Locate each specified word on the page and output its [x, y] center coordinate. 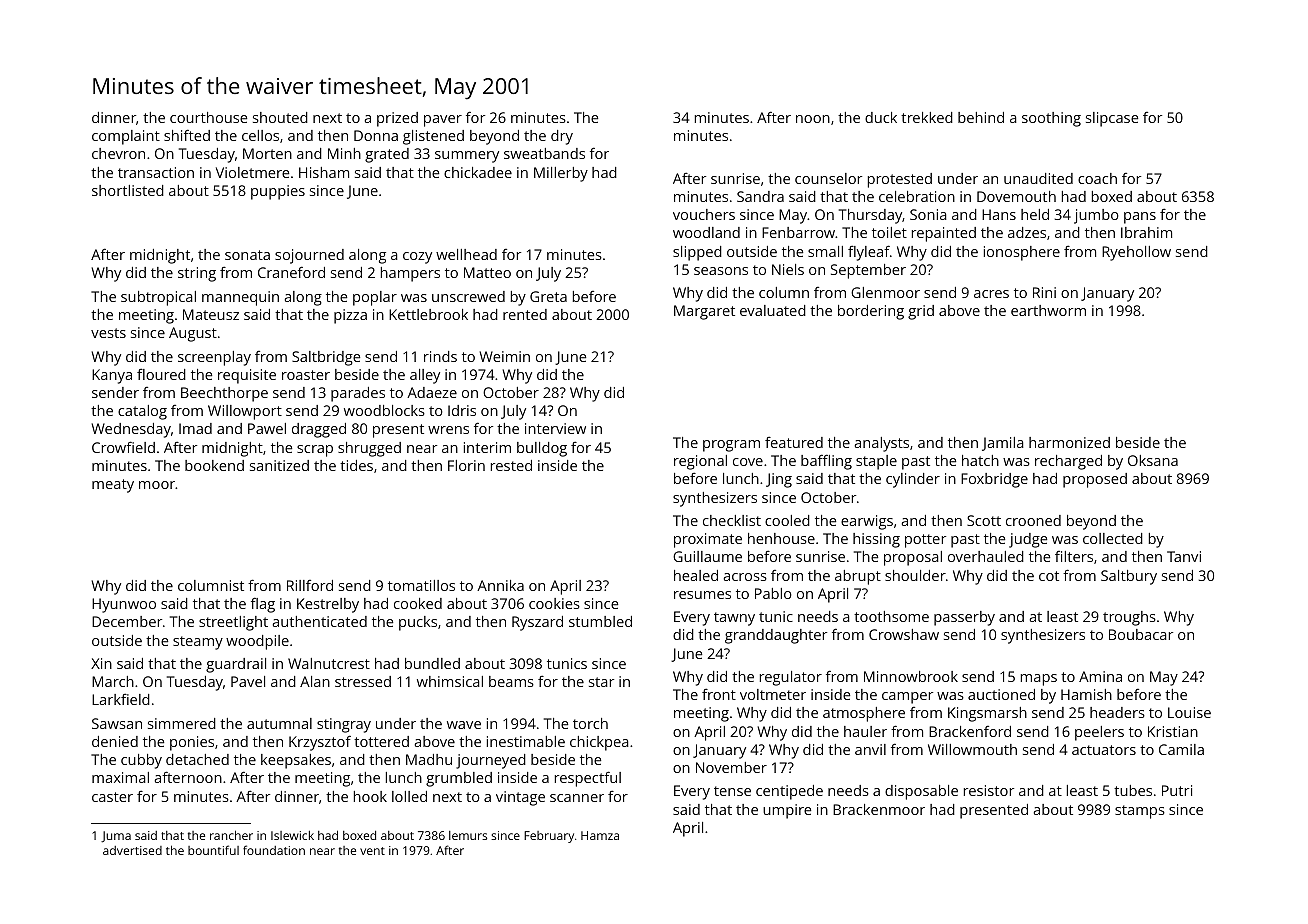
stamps [1140, 812]
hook [370, 796]
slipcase [1112, 119]
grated [387, 155]
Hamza [600, 835]
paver [443, 121]
